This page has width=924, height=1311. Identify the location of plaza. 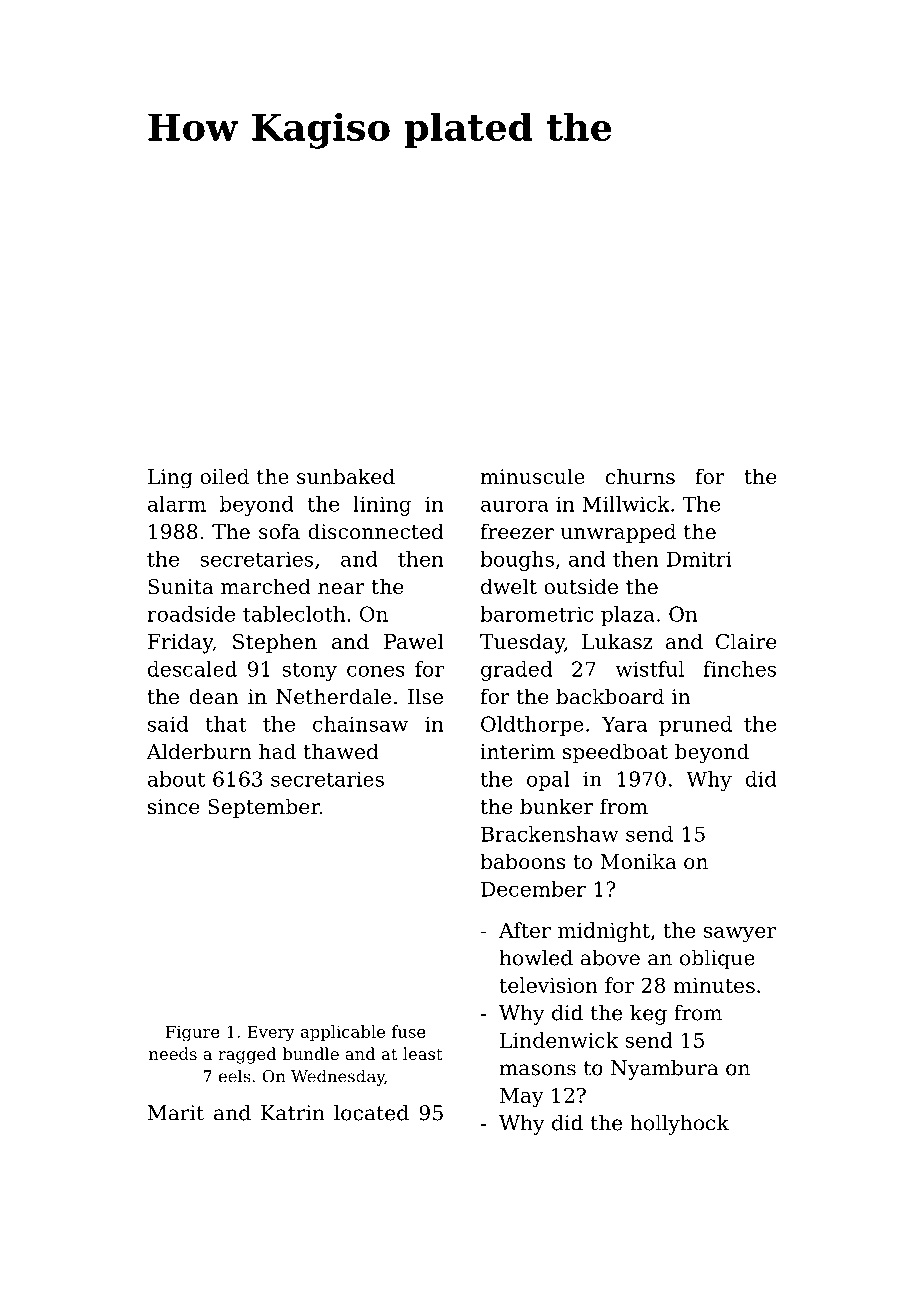
(628, 616).
